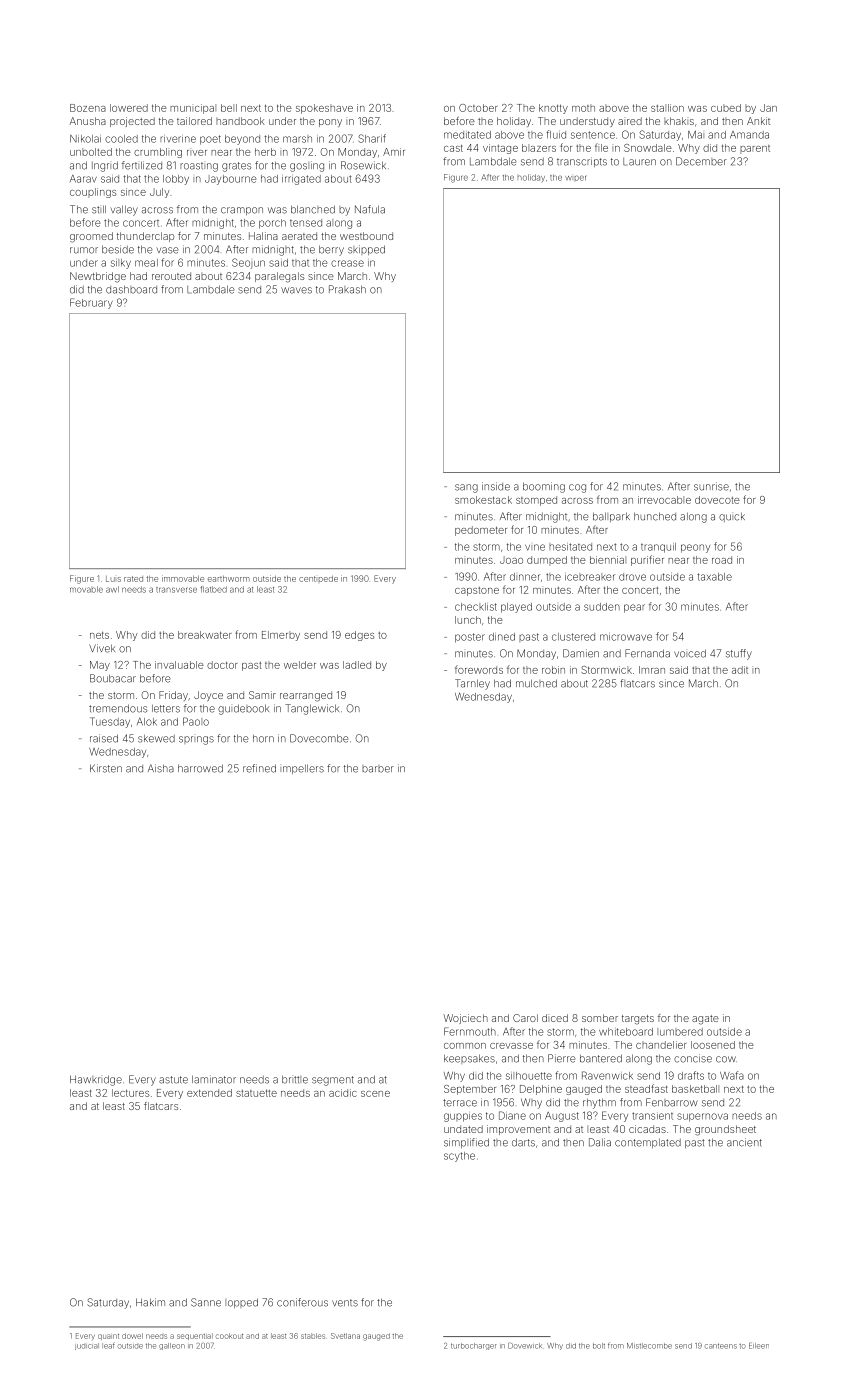 The image size is (849, 1400). Describe the element at coordinates (759, 1346) in the document. I see `Eileen` at that location.
